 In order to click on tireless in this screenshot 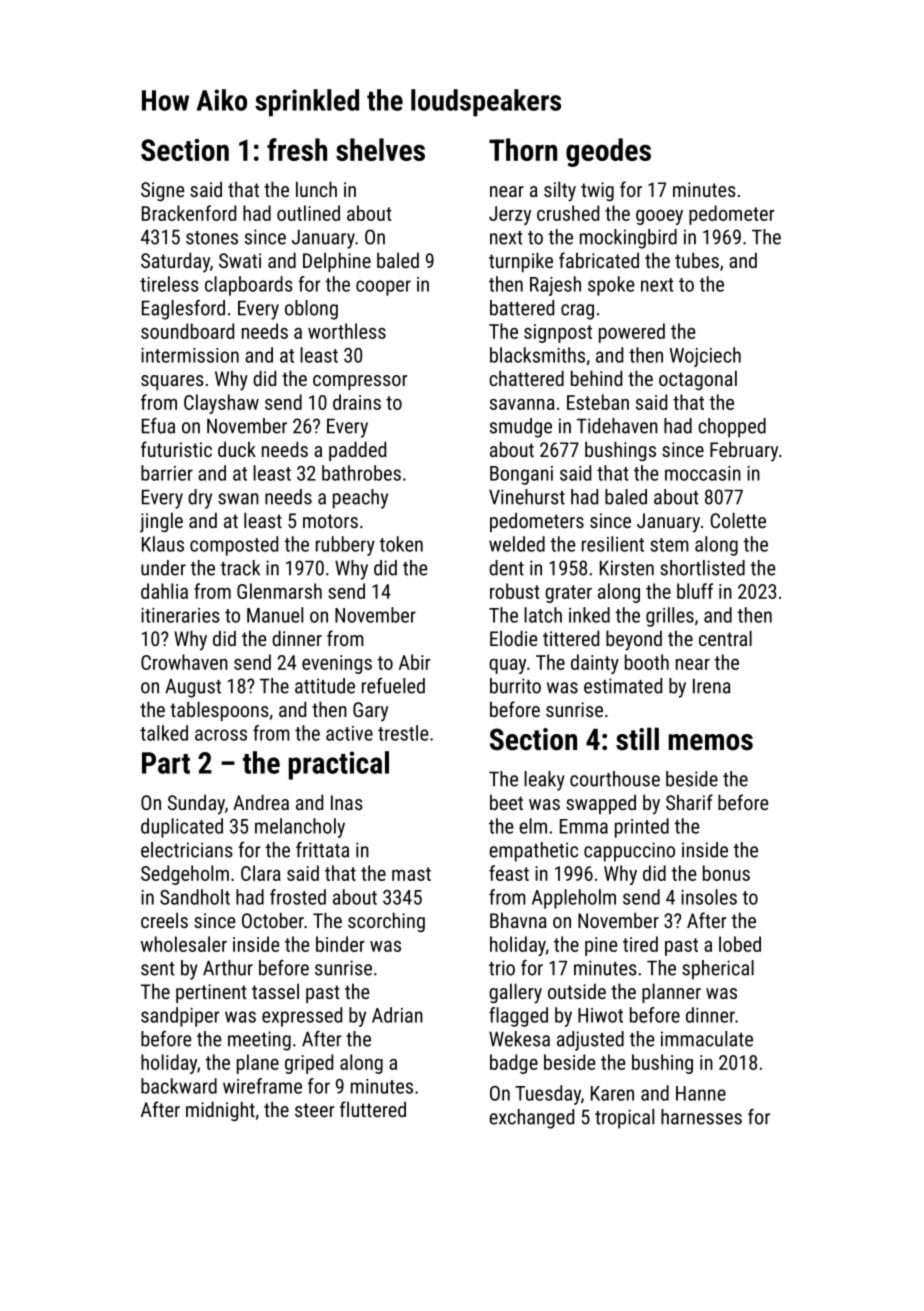, I will do `click(169, 284)`.
